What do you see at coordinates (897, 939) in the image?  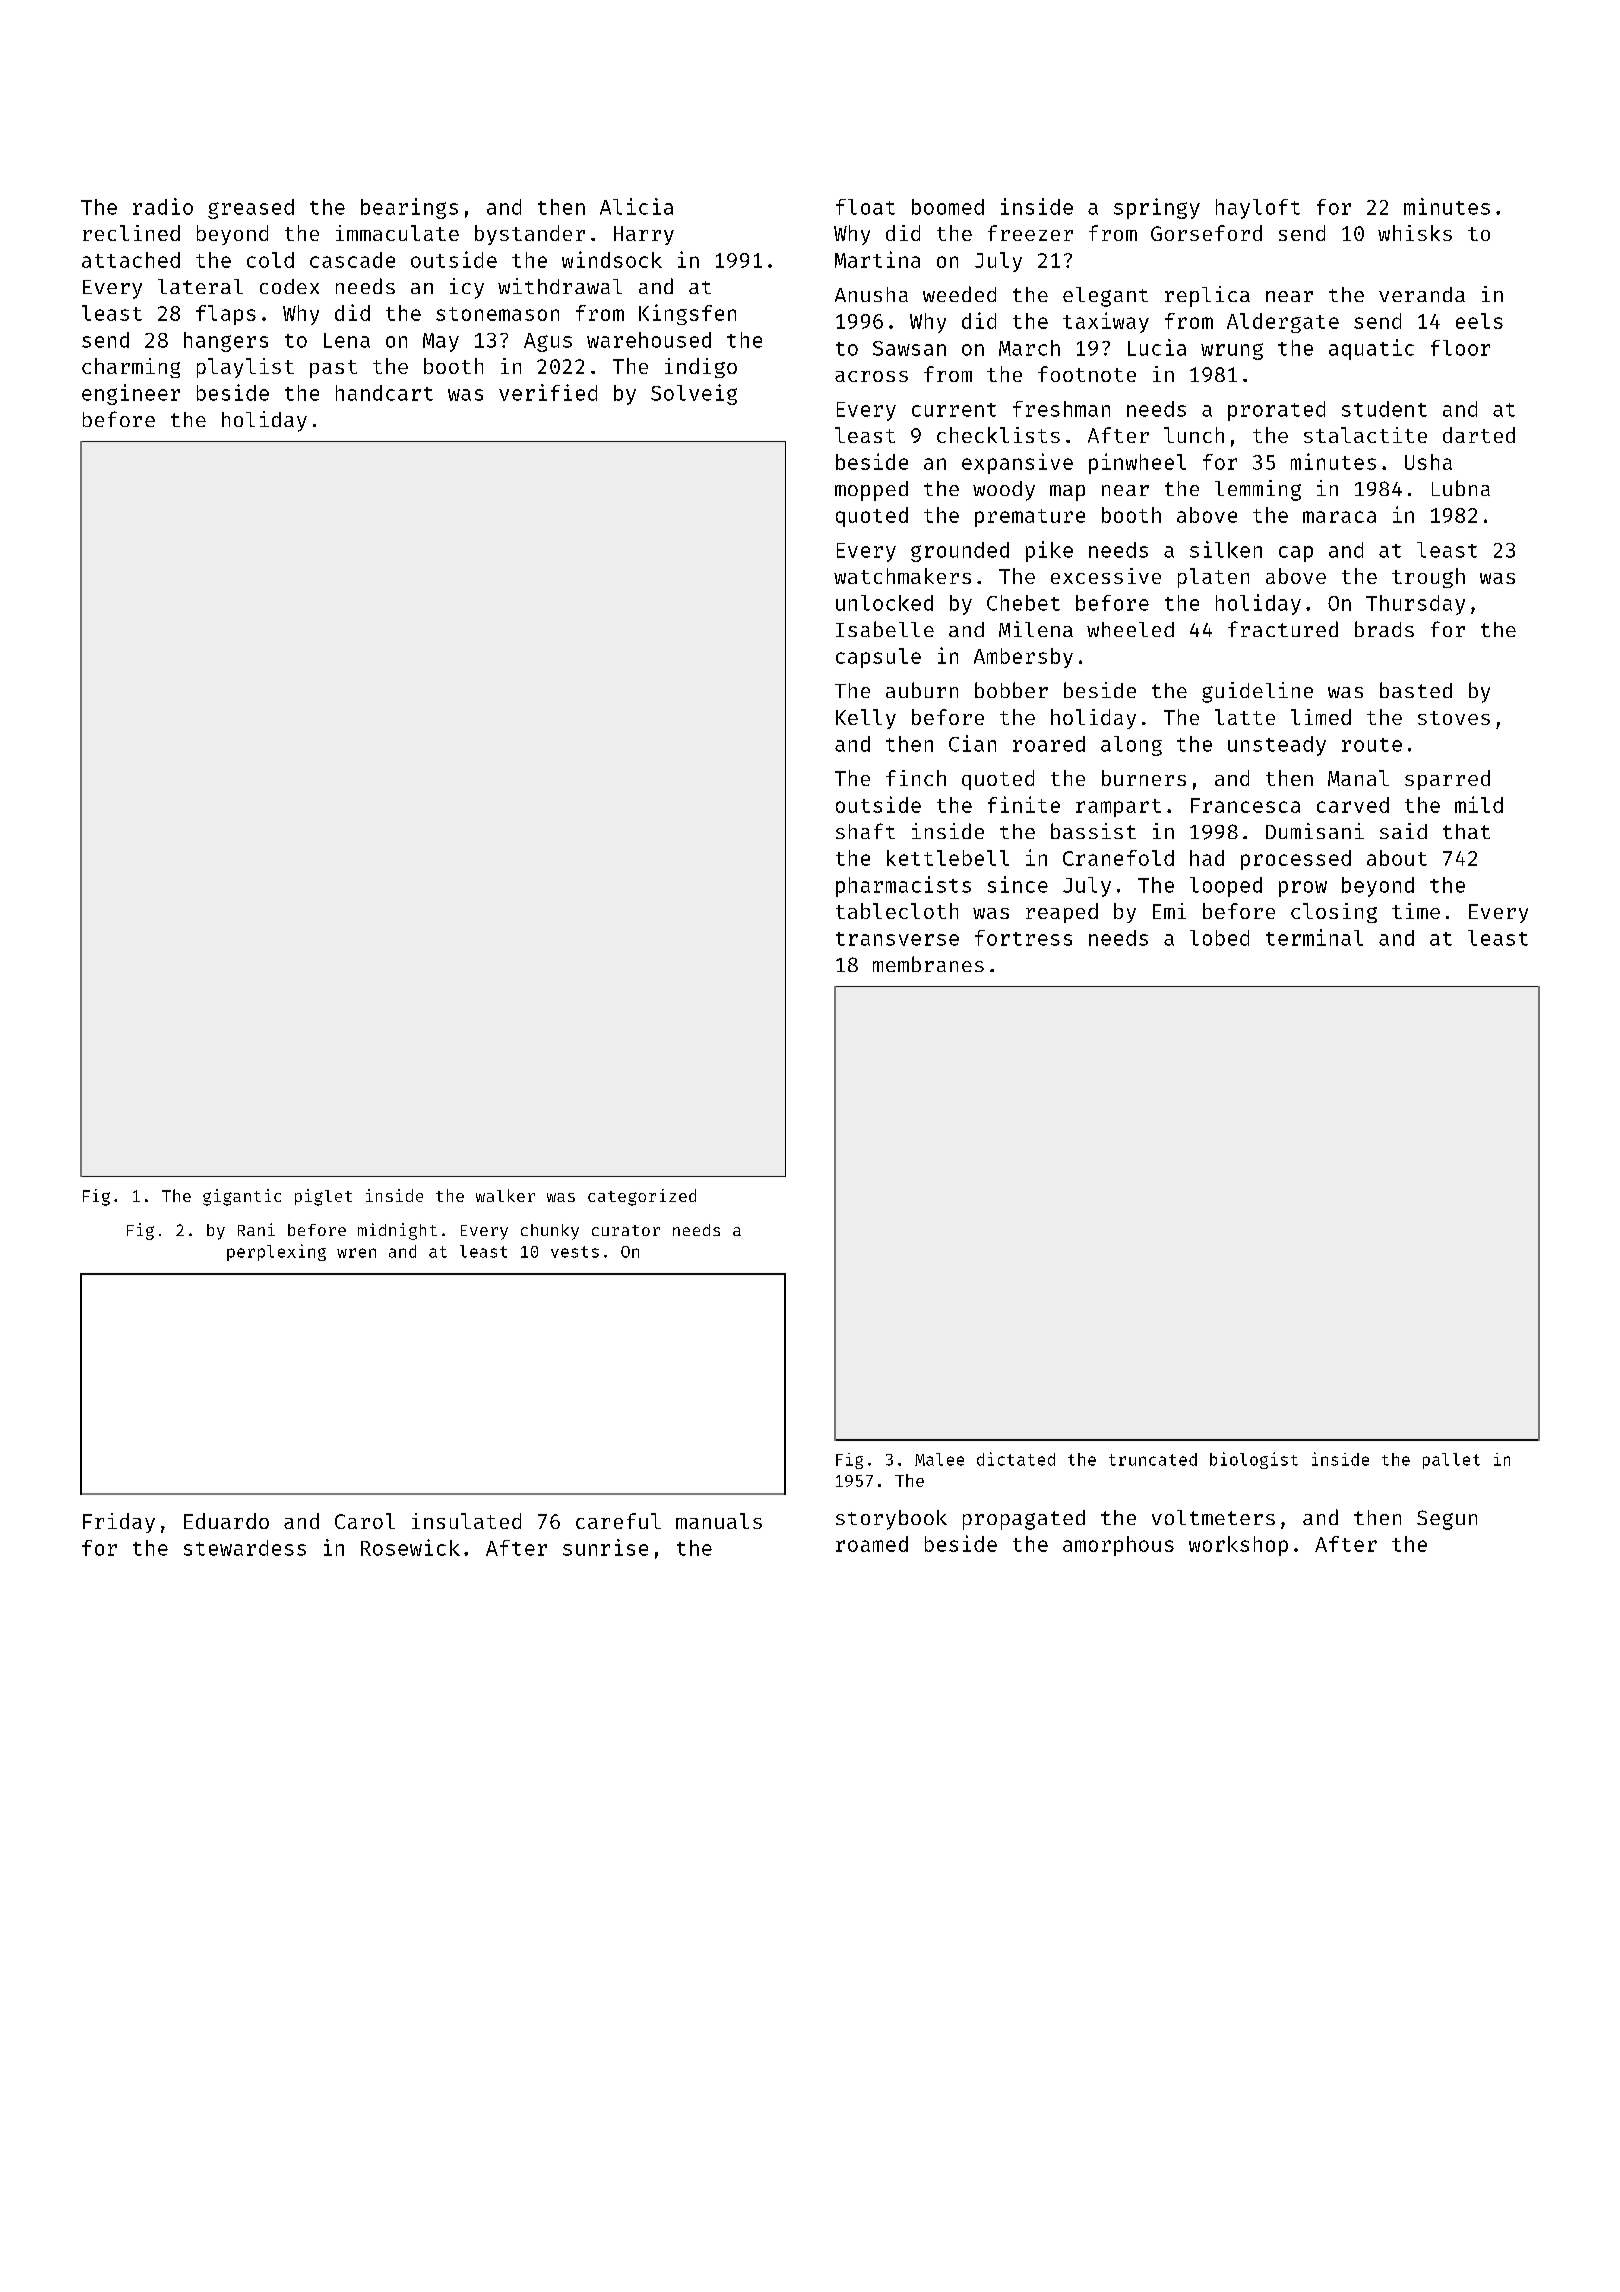 I see `transverse` at bounding box center [897, 939].
